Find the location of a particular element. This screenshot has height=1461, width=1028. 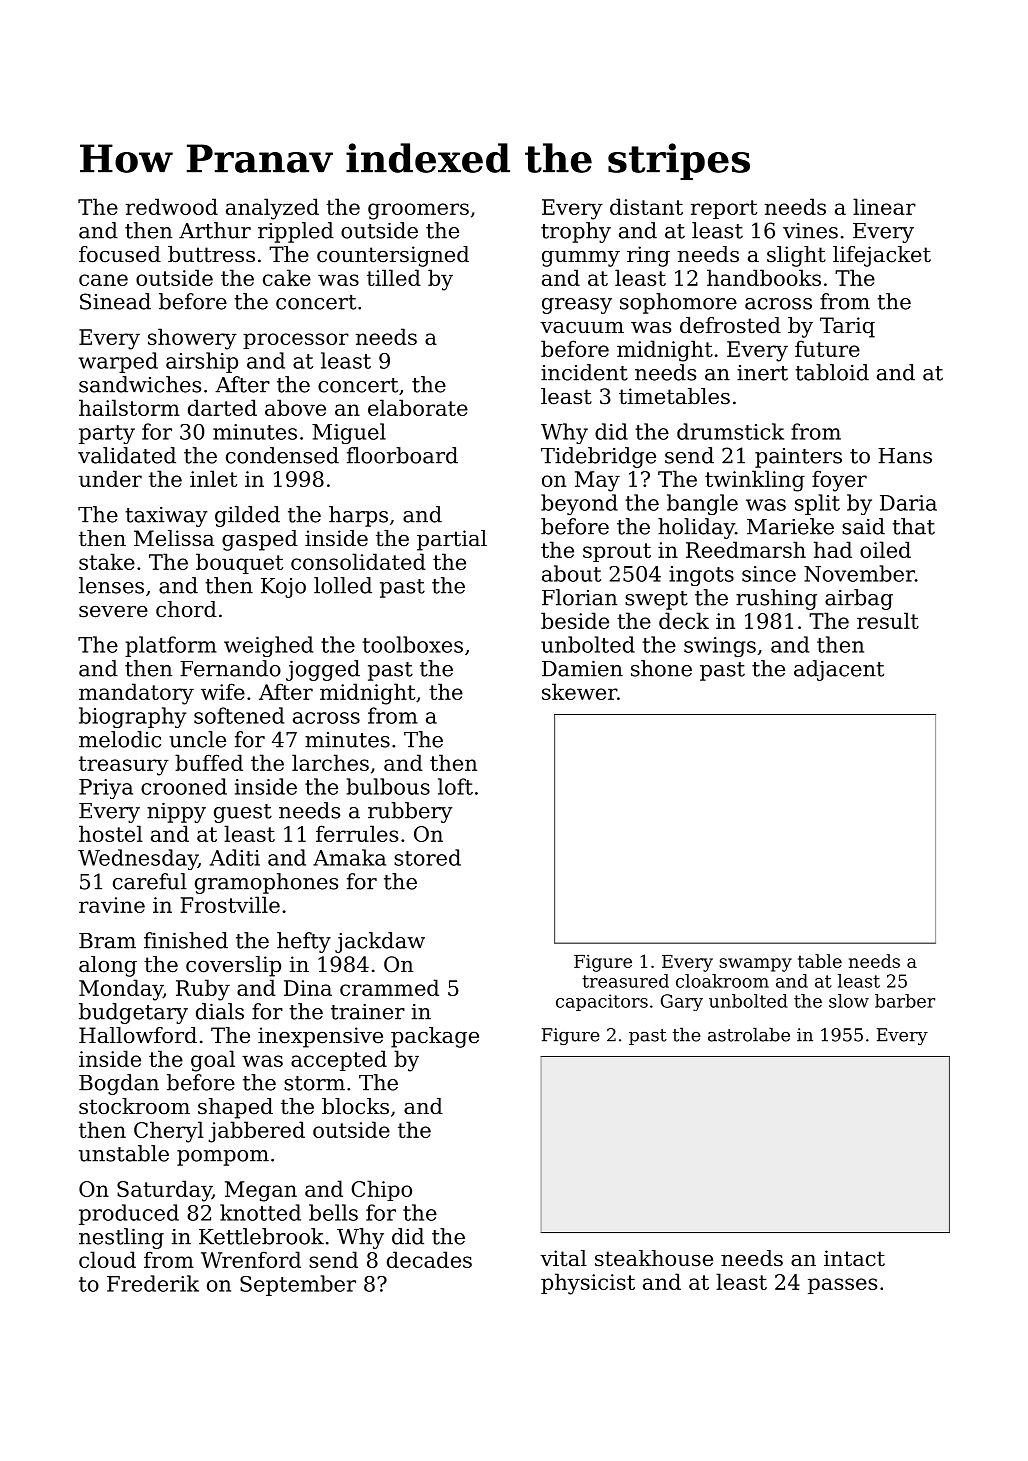

barber is located at coordinates (905, 1001).
